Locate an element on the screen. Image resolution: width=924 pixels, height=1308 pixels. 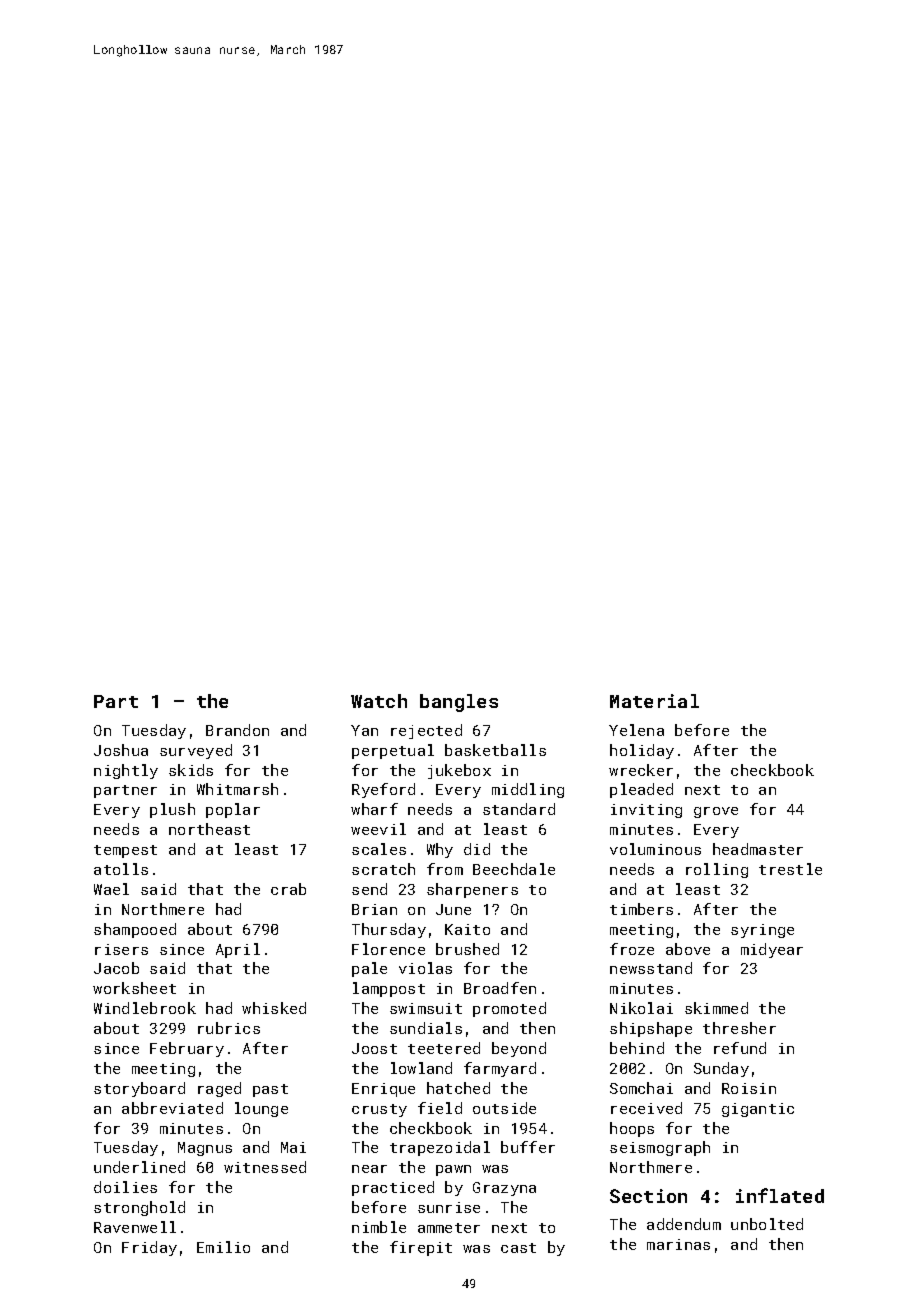
rejected is located at coordinates (426, 731).
